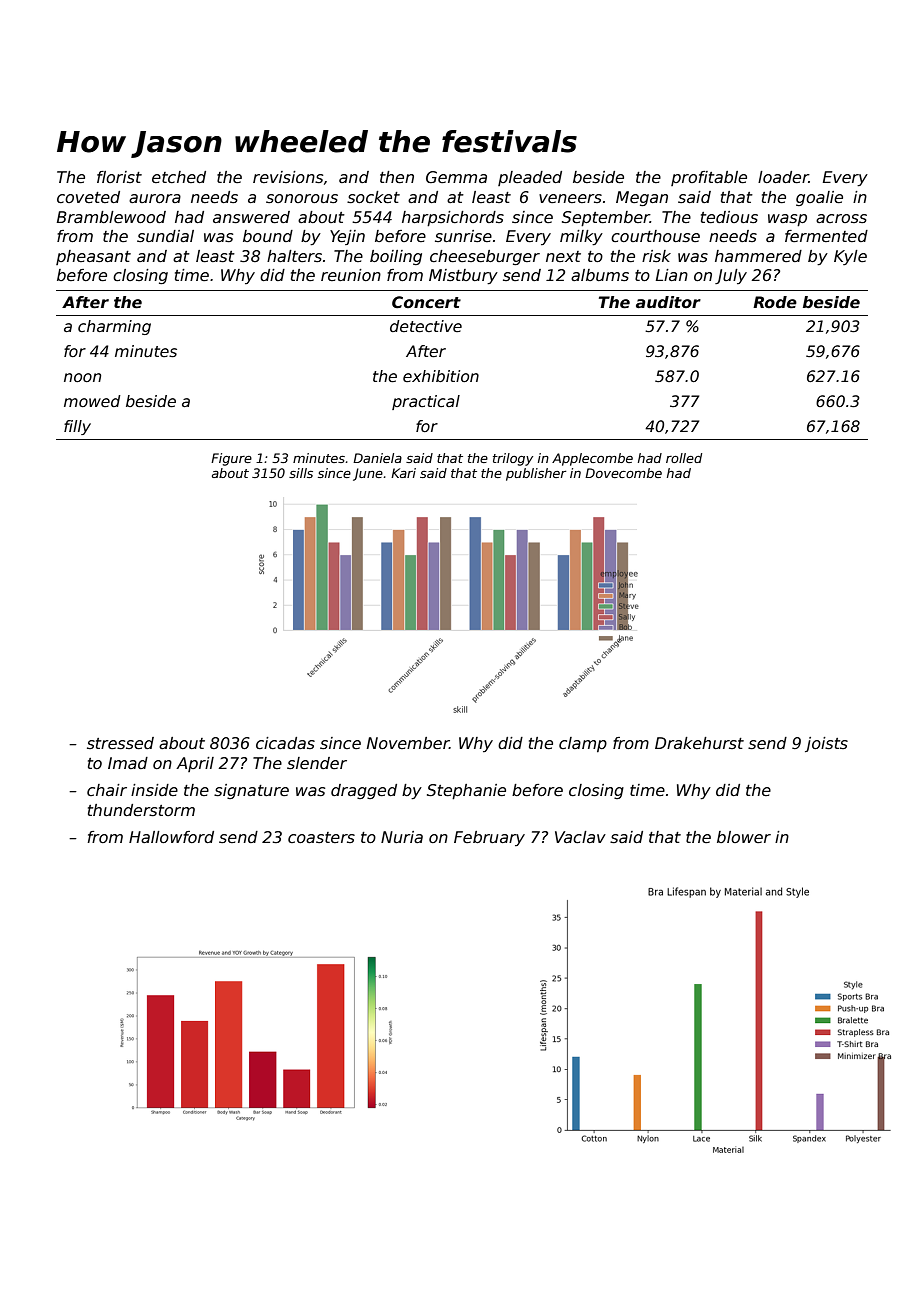 The image size is (924, 1308). Describe the element at coordinates (171, 837) in the screenshot. I see `Hallowford` at that location.
